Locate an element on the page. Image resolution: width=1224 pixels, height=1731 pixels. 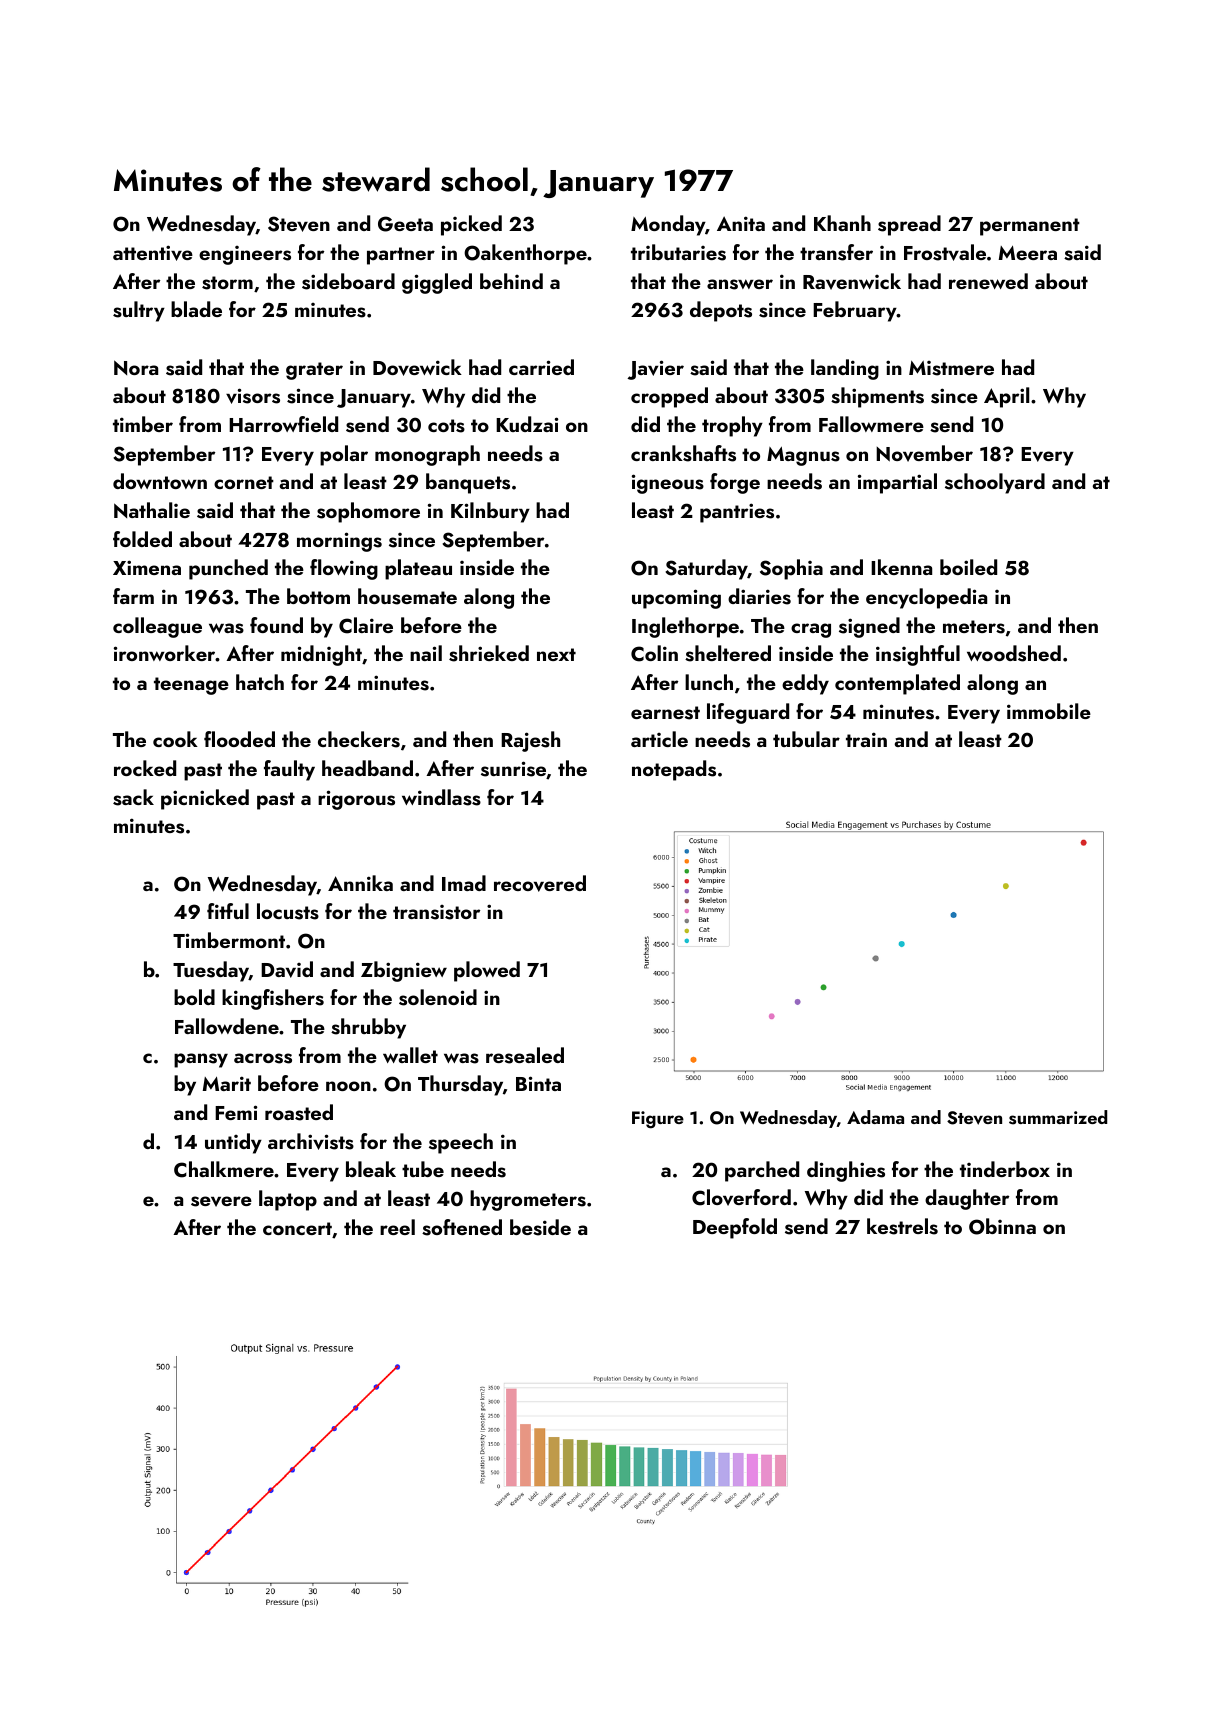
pantries is located at coordinates (737, 513).
